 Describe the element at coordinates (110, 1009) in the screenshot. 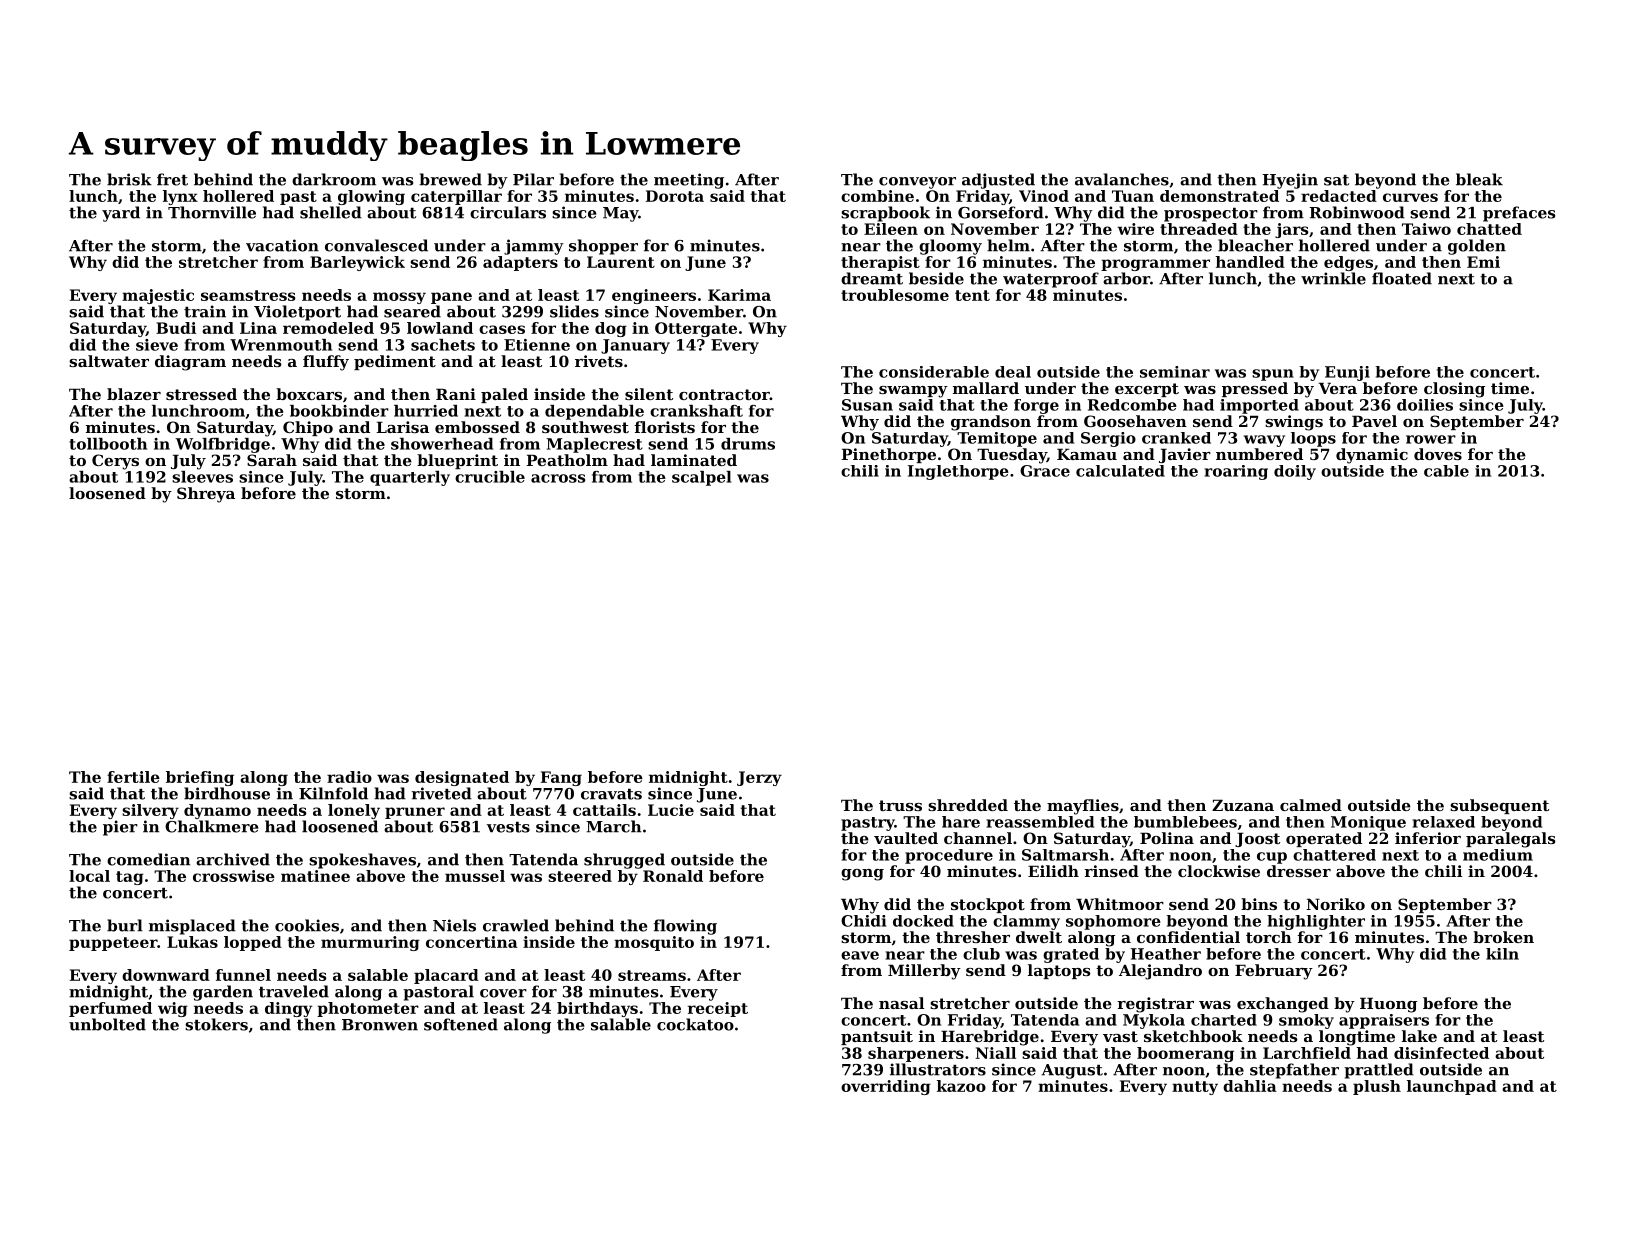

I see `perfumed` at that location.
